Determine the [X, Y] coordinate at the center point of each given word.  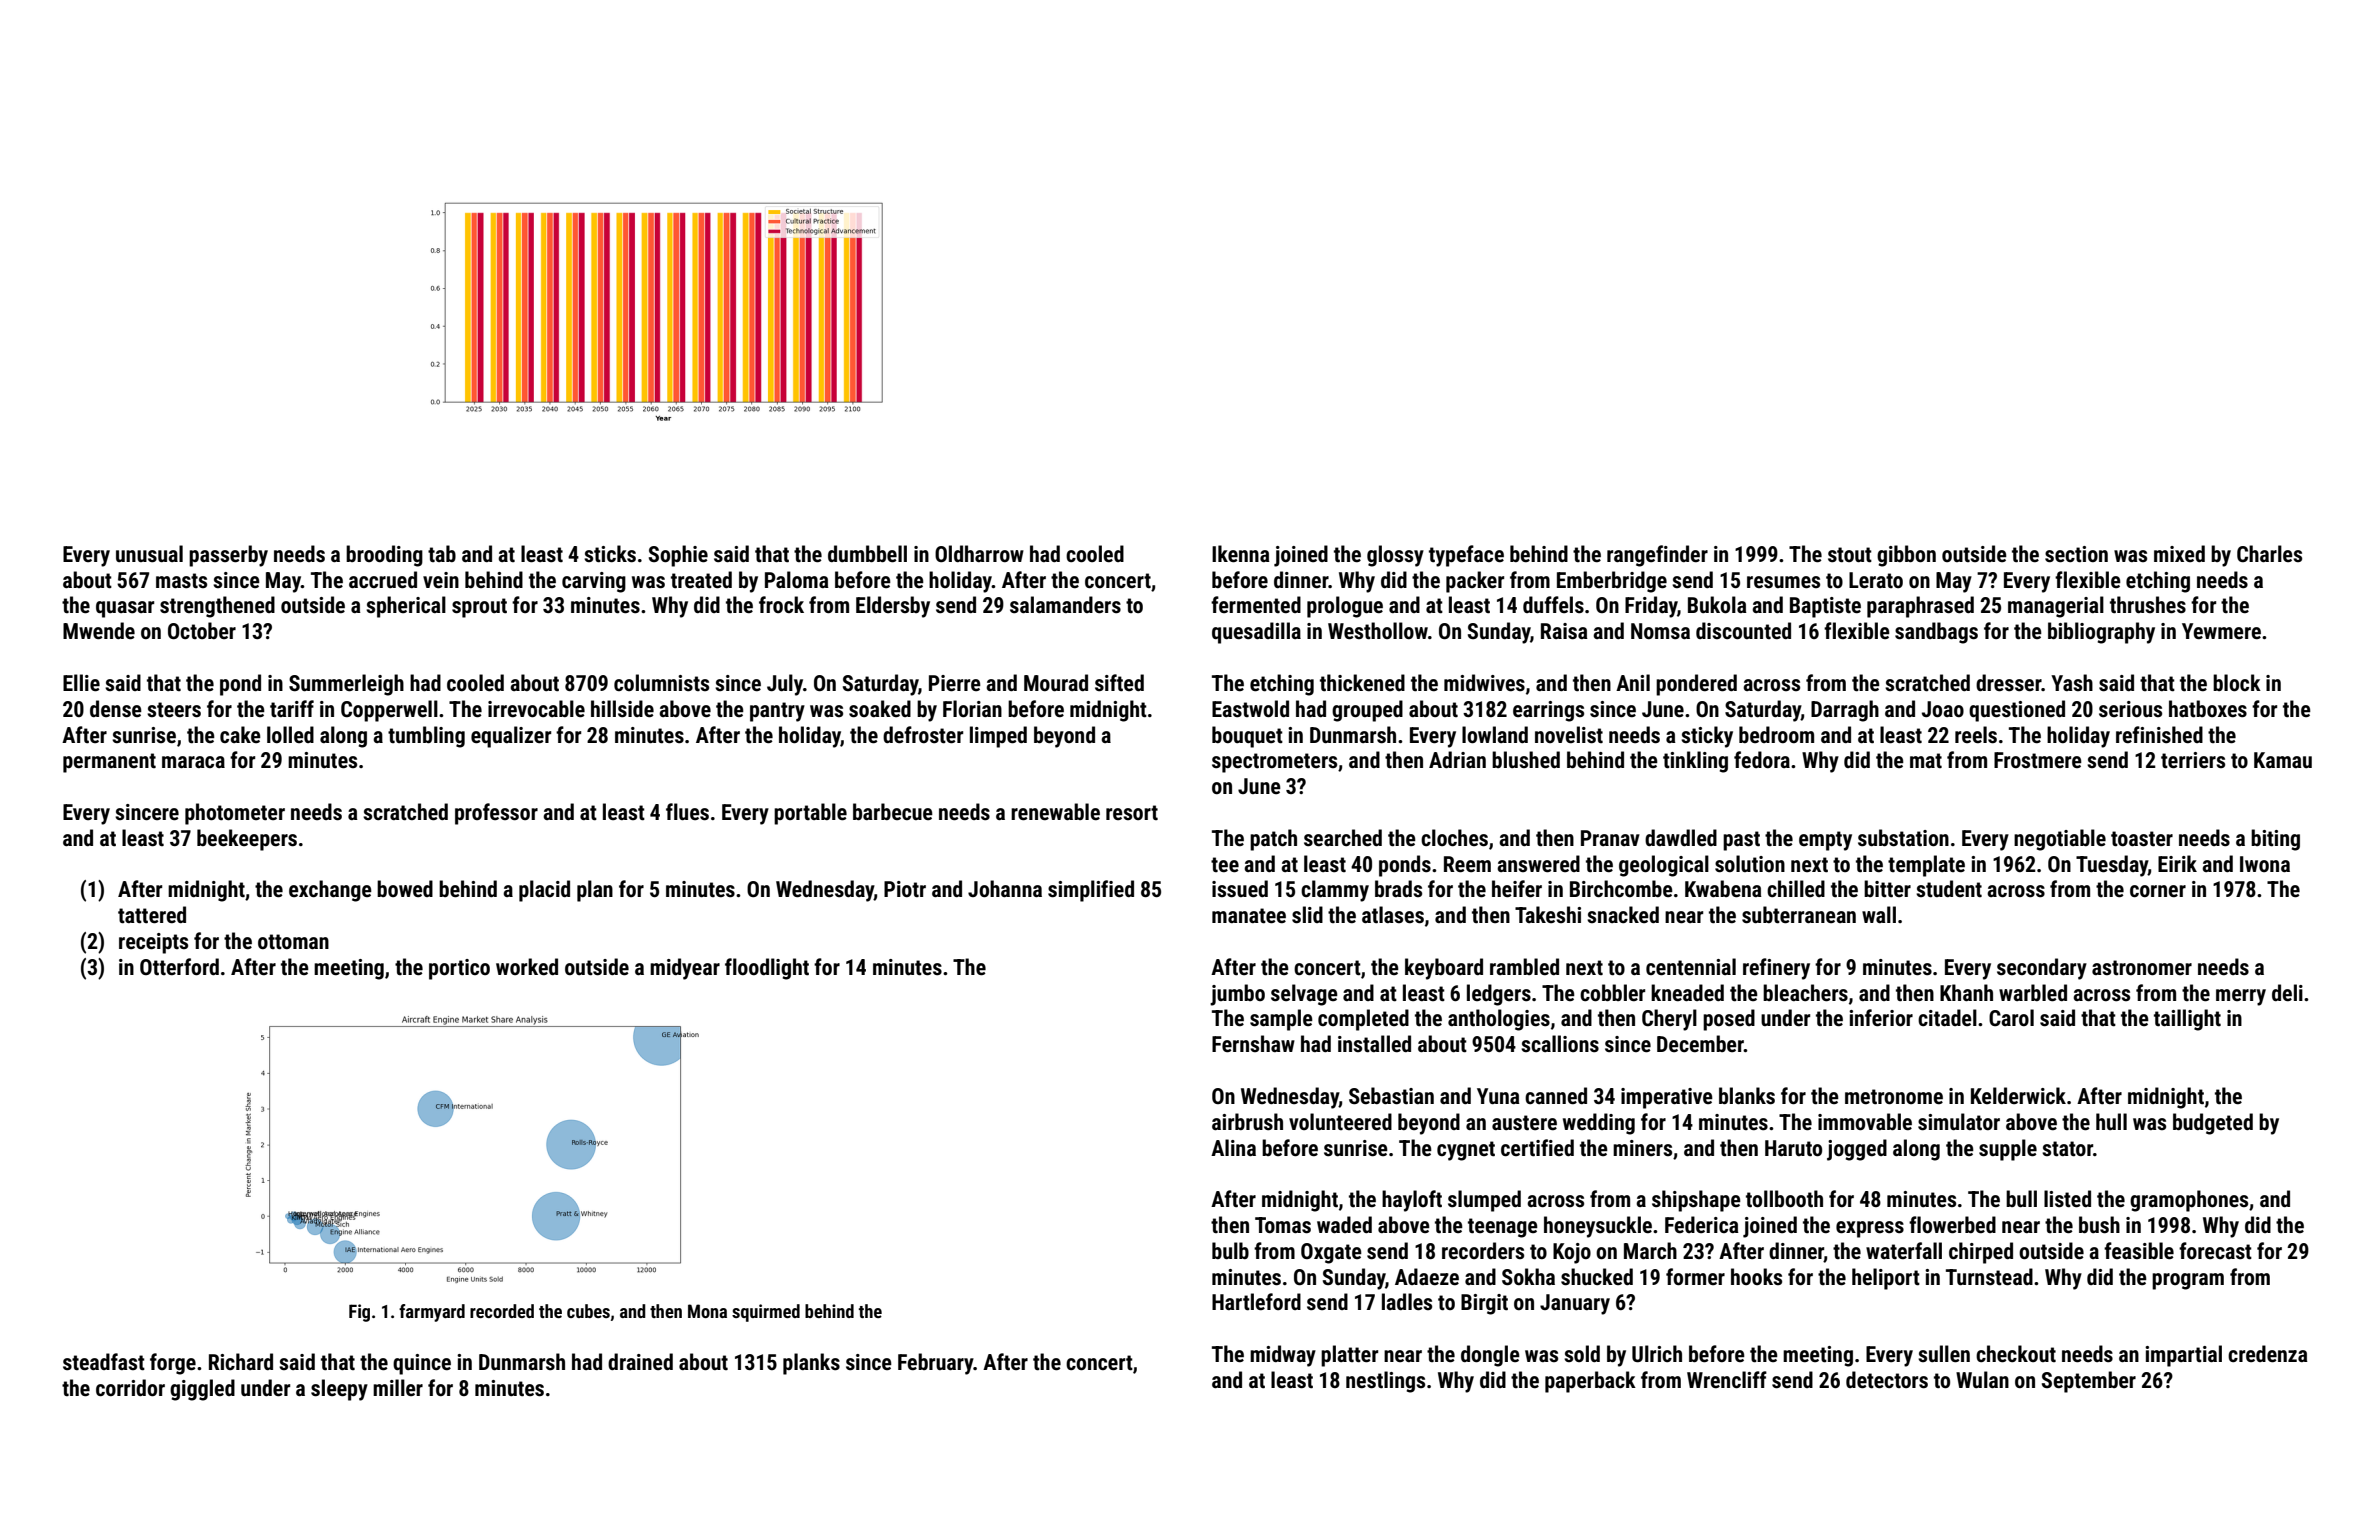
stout [1850, 555]
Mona [707, 1311]
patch [1273, 840]
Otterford [179, 967]
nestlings [1385, 1382]
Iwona [2265, 864]
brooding [384, 556]
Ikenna [1241, 554]
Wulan [1982, 1379]
